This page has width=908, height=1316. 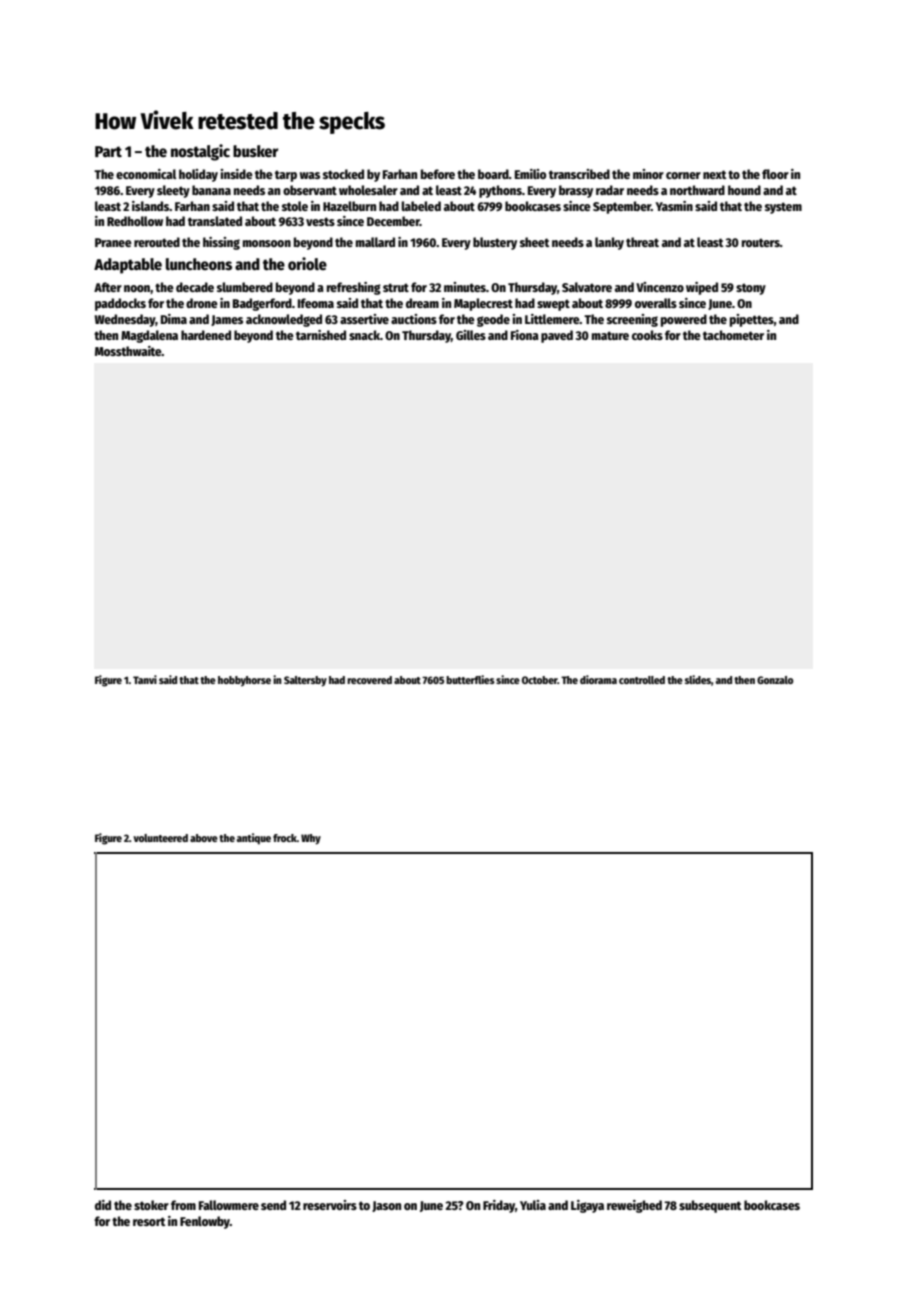 What do you see at coordinates (145, 679) in the page?
I see `Tanvi` at bounding box center [145, 679].
